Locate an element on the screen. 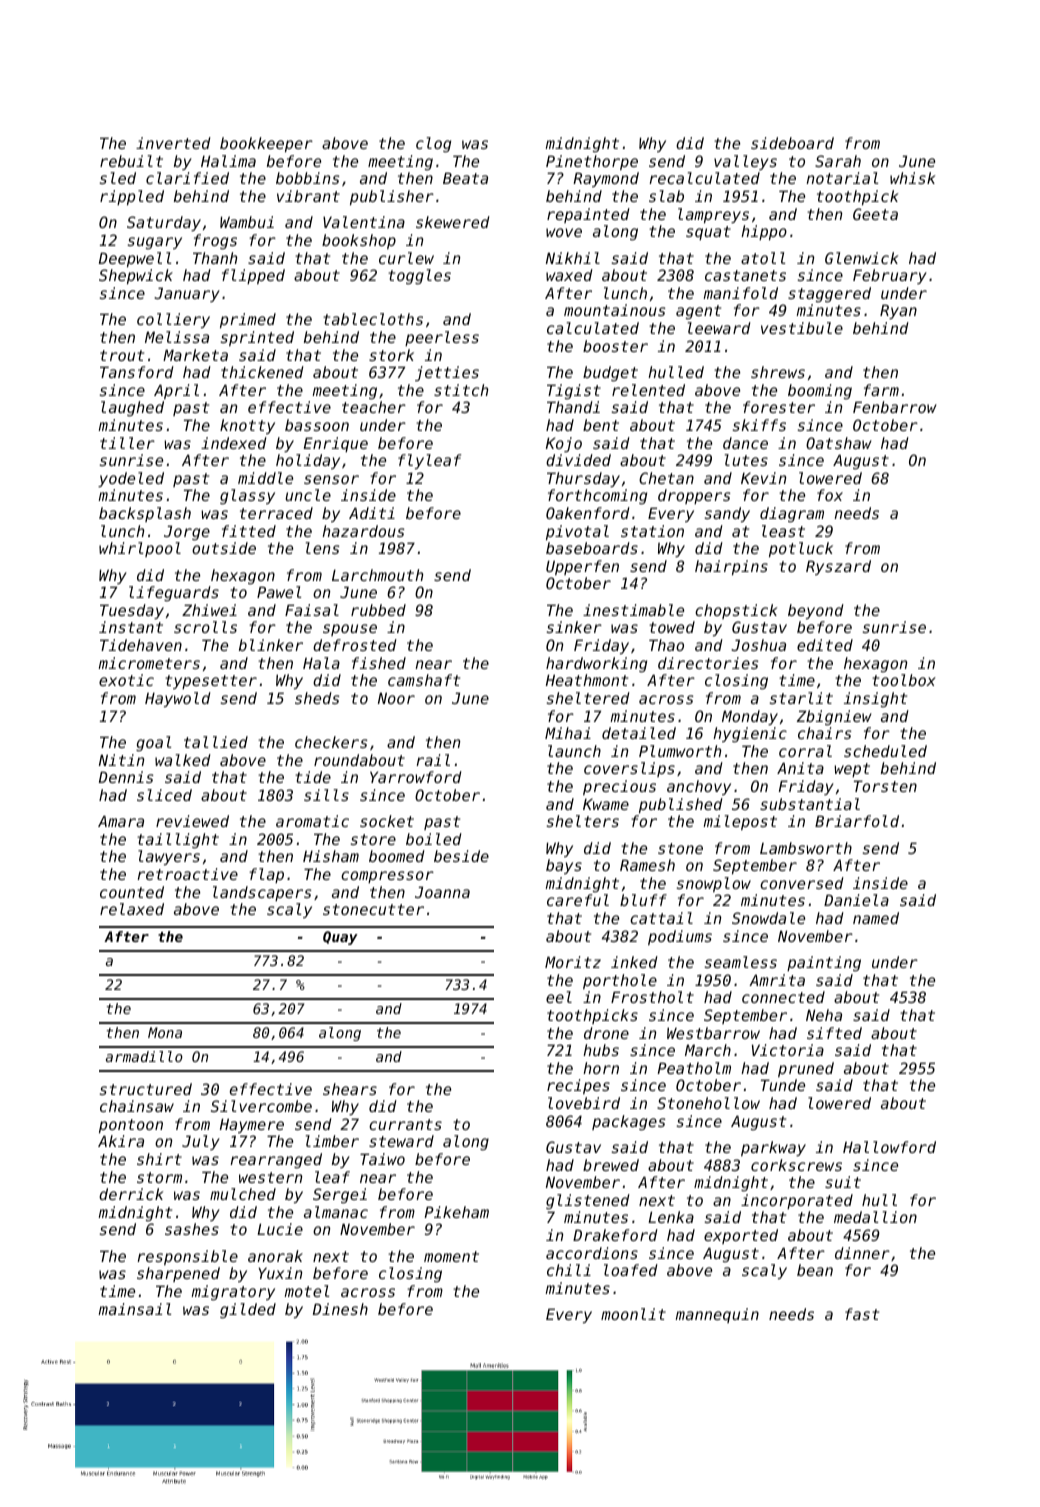 The image size is (1040, 1507). flap is located at coordinates (266, 875).
